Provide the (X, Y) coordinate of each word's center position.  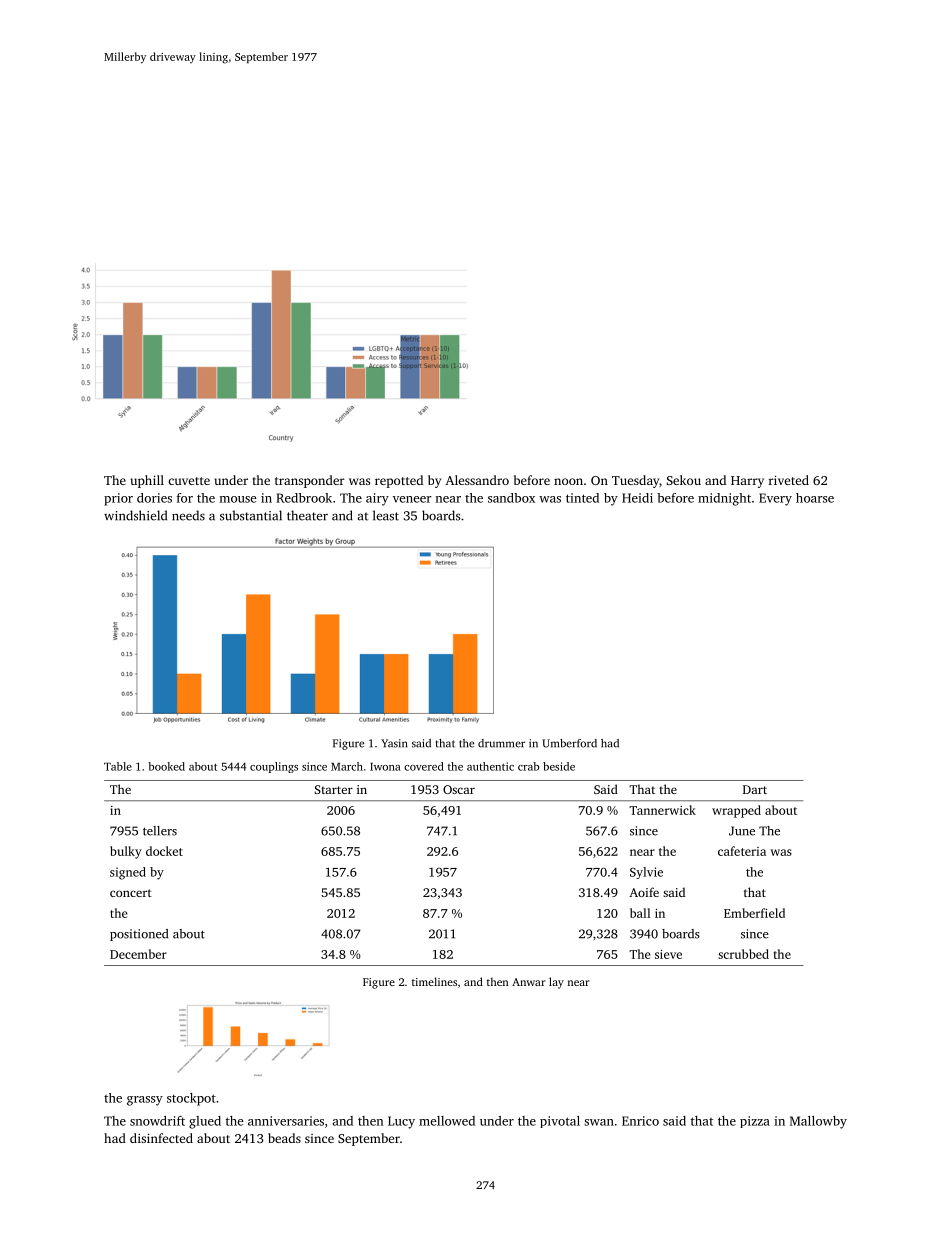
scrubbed (743, 954)
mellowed (447, 1121)
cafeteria (742, 851)
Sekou (684, 480)
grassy (145, 1101)
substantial (251, 515)
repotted (399, 481)
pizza (755, 1122)
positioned (139, 935)
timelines (434, 981)
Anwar (528, 982)
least (386, 515)
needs (188, 515)
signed (128, 873)
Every (775, 499)
